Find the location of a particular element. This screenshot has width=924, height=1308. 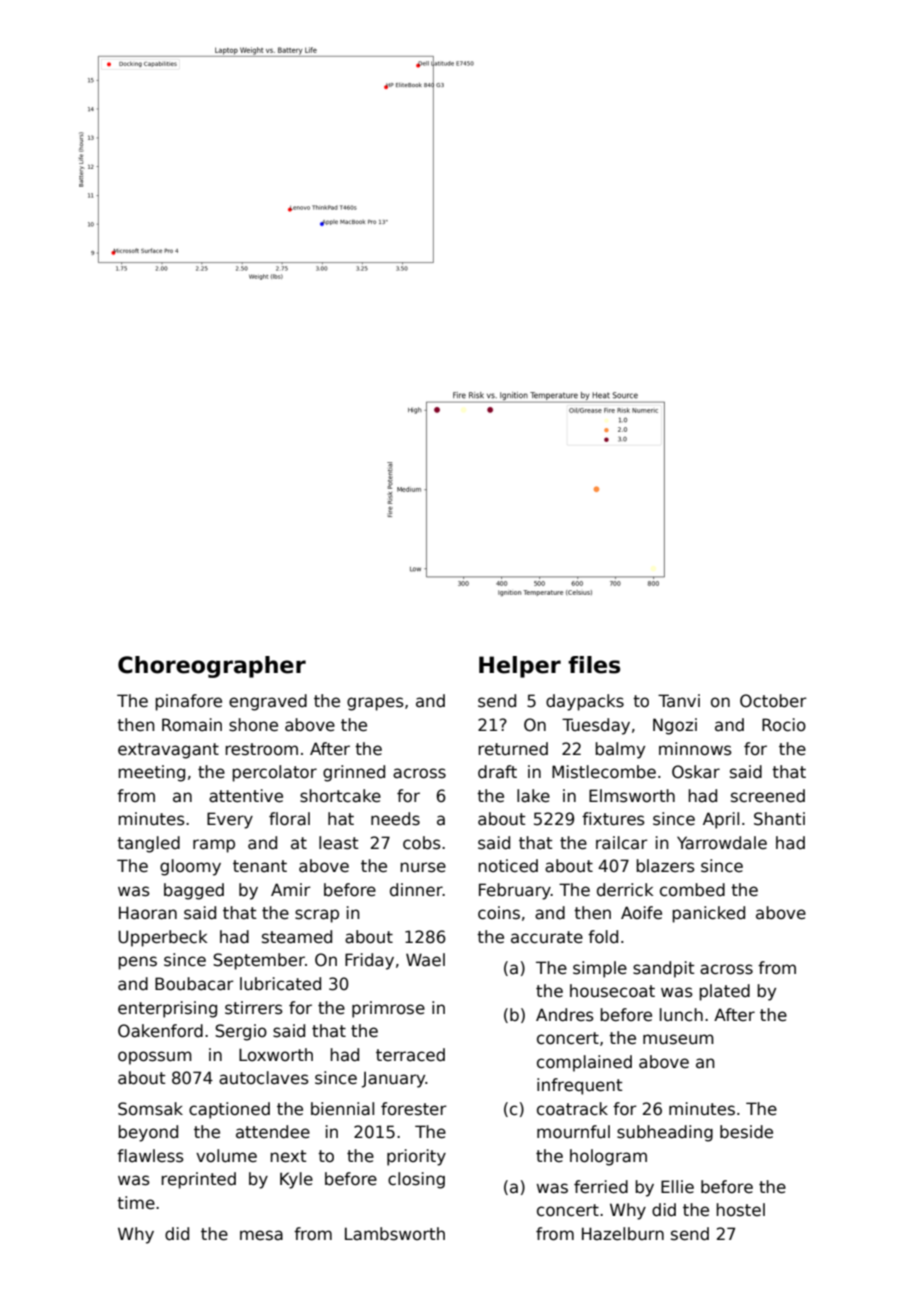

files is located at coordinates (594, 665).
